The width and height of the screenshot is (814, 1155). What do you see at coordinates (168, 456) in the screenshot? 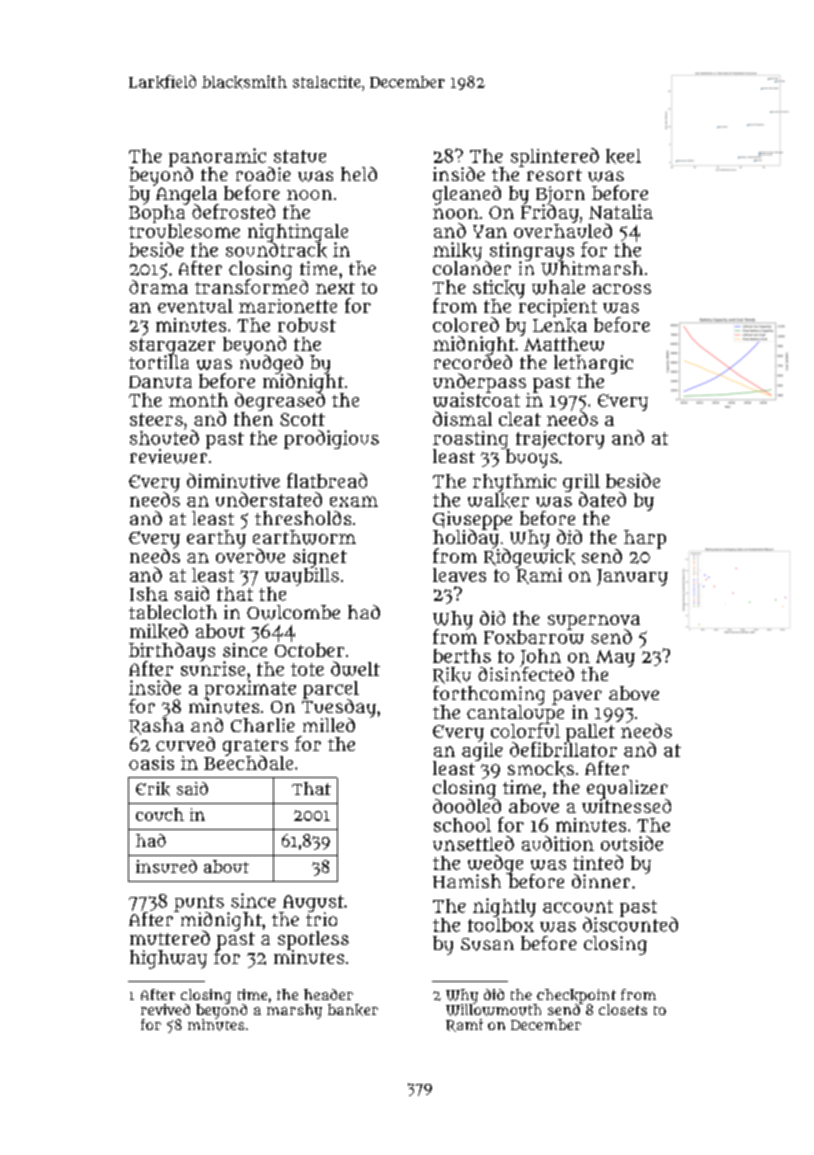
I see `reviewer` at bounding box center [168, 456].
